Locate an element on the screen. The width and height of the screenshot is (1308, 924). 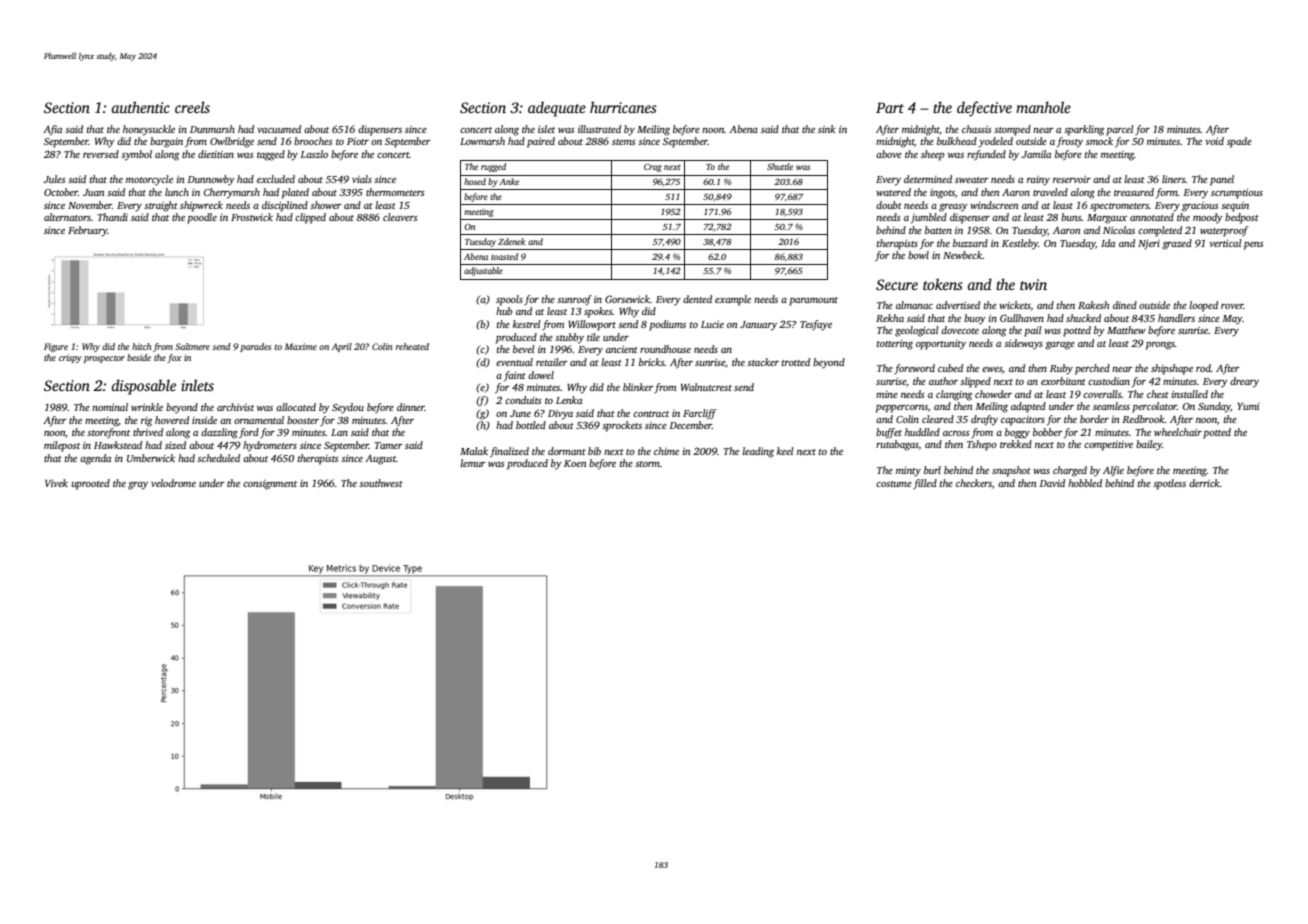
void is located at coordinates (1214, 141).
